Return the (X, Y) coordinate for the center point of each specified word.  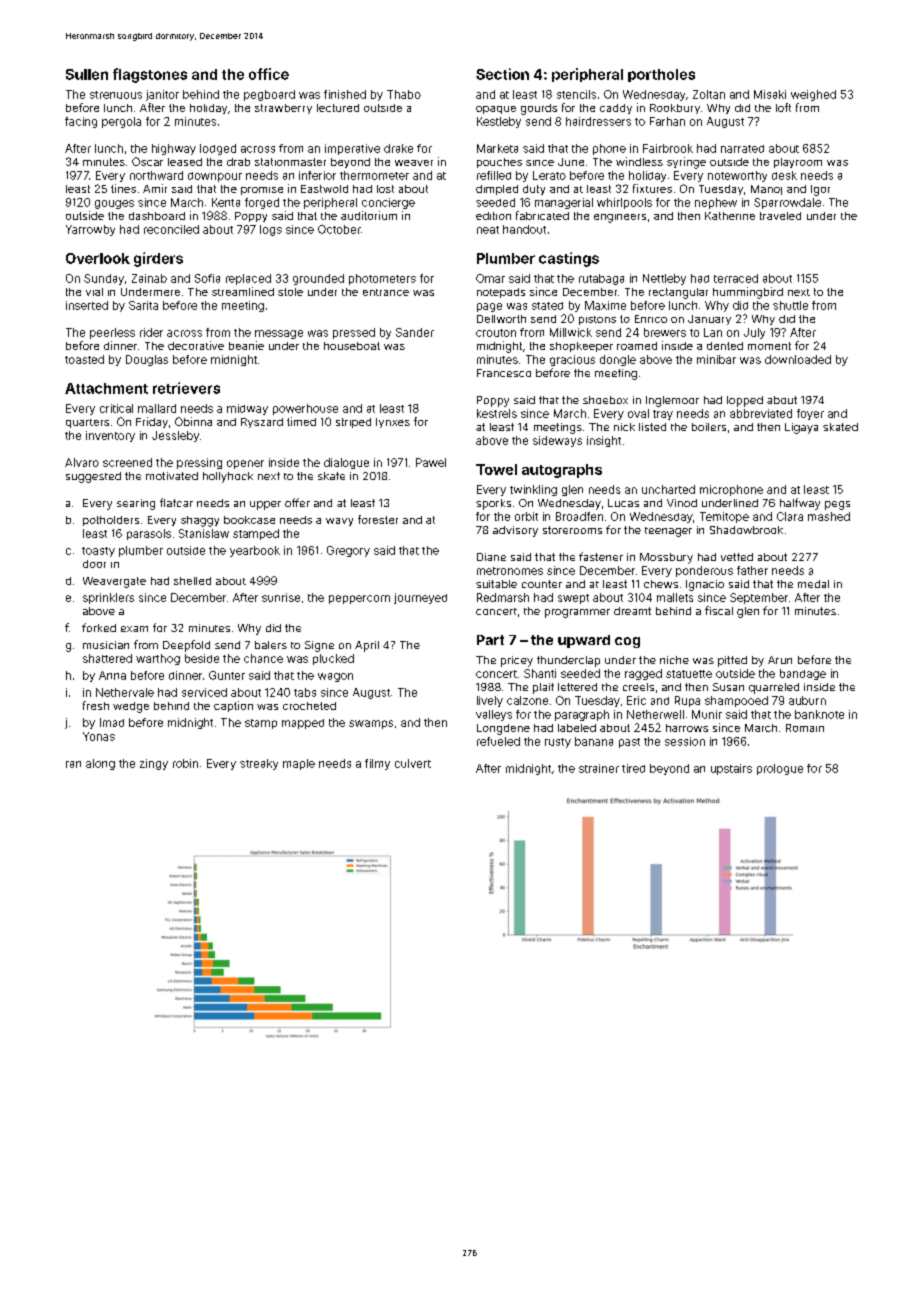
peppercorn (359, 599)
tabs (305, 692)
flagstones (150, 75)
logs (271, 230)
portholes (661, 75)
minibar (716, 359)
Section (502, 74)
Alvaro (82, 462)
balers (271, 645)
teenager (668, 532)
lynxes (393, 423)
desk (784, 175)
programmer (577, 613)
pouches (499, 163)
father (752, 570)
